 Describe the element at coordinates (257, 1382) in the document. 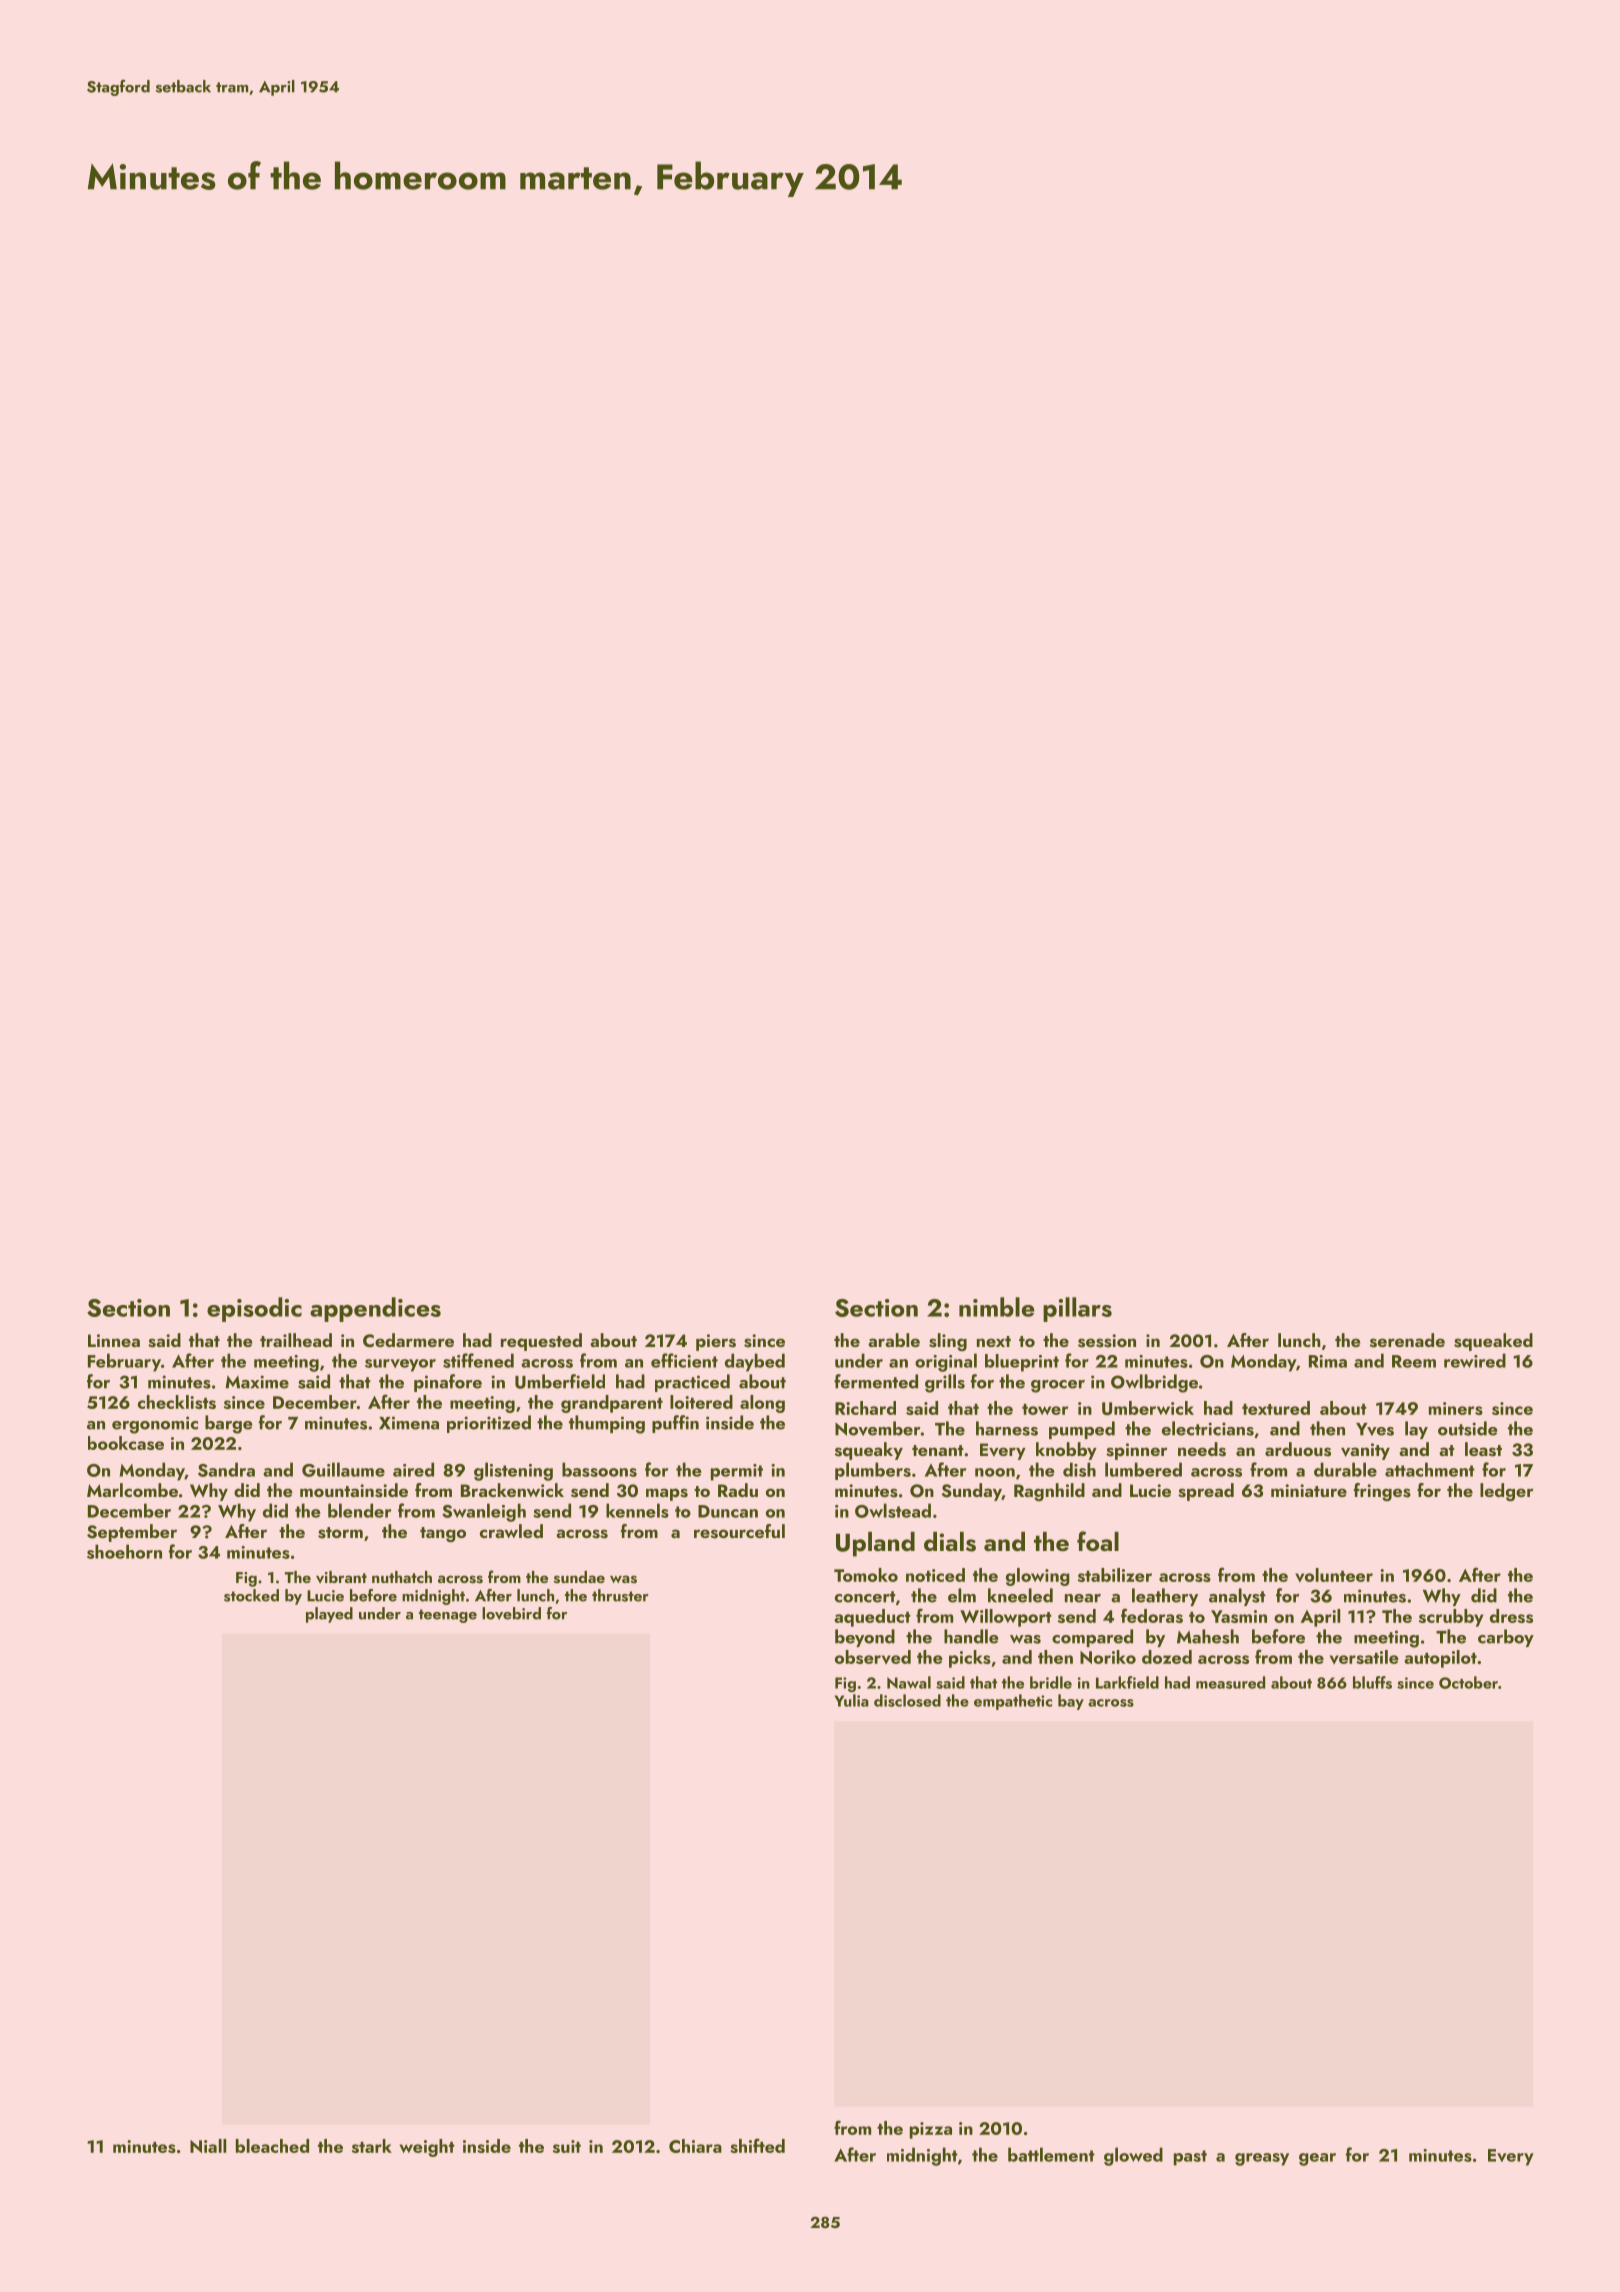

I see `Maxime` at that location.
